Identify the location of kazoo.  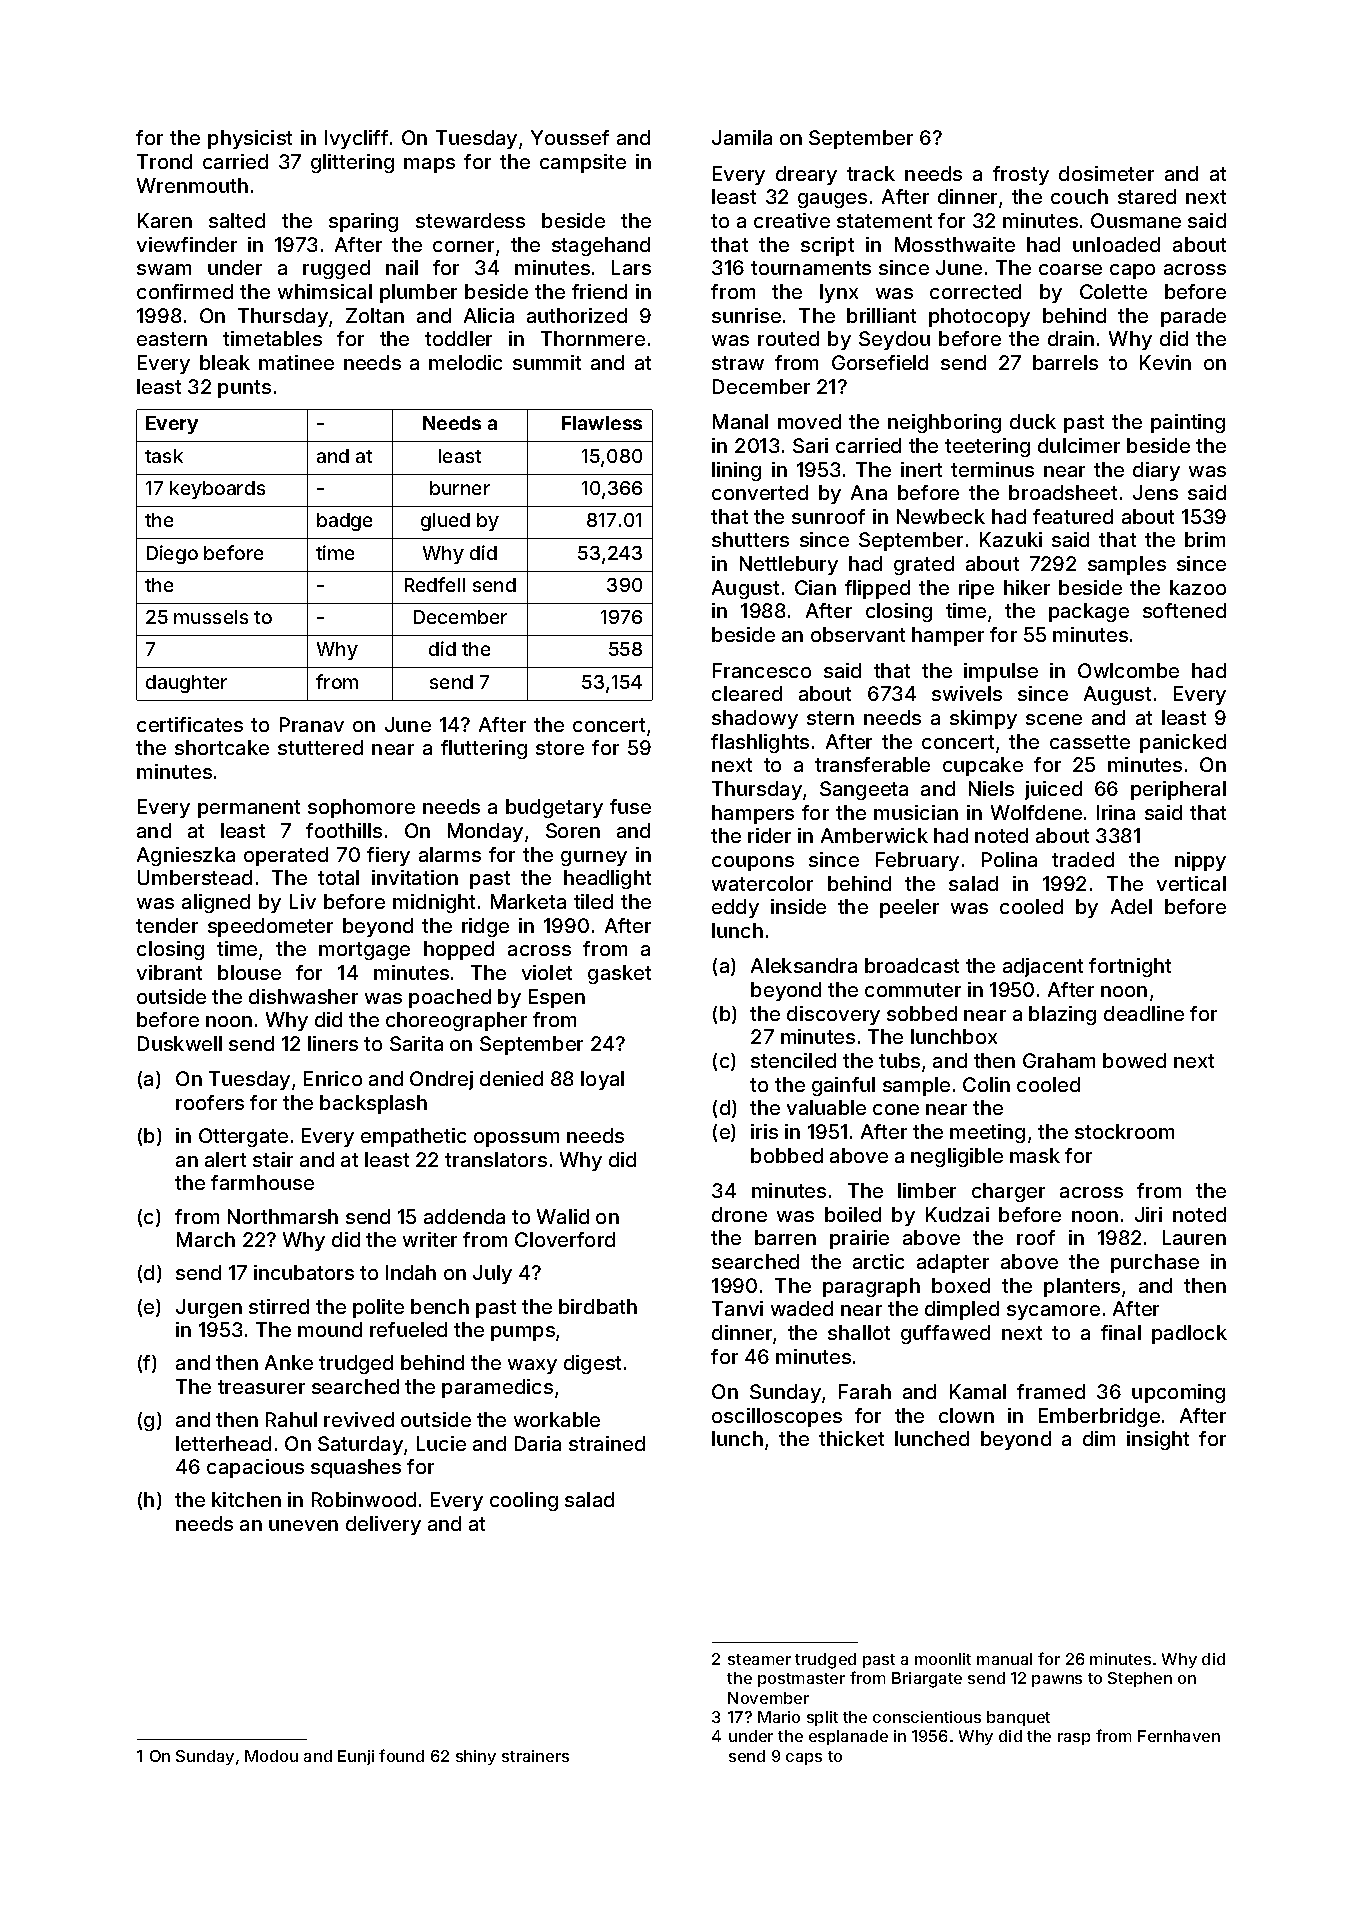
(1198, 587).
